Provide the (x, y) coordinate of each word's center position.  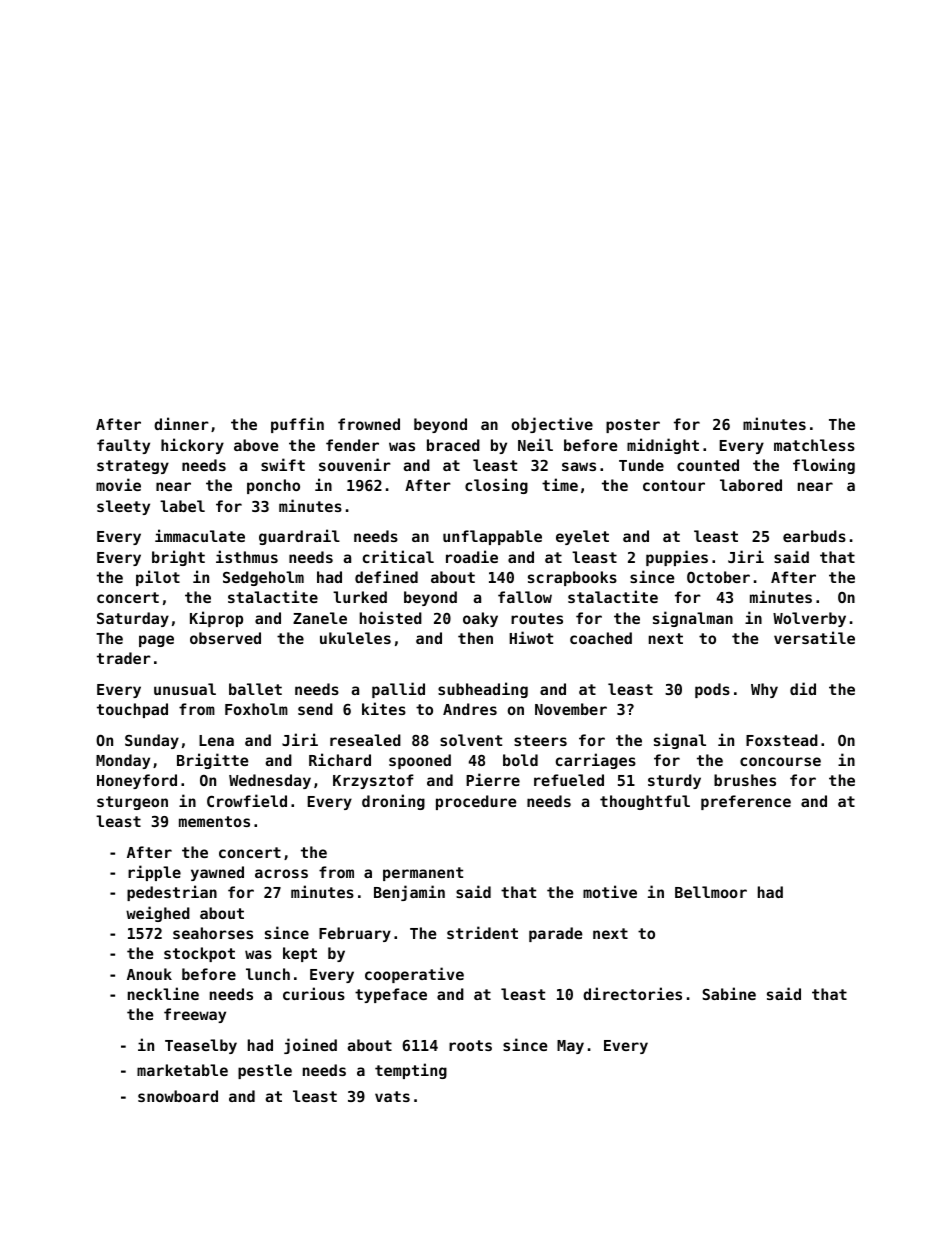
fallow (525, 597)
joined (310, 1046)
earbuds (814, 536)
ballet (255, 689)
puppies (677, 558)
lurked (360, 597)
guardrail (299, 537)
